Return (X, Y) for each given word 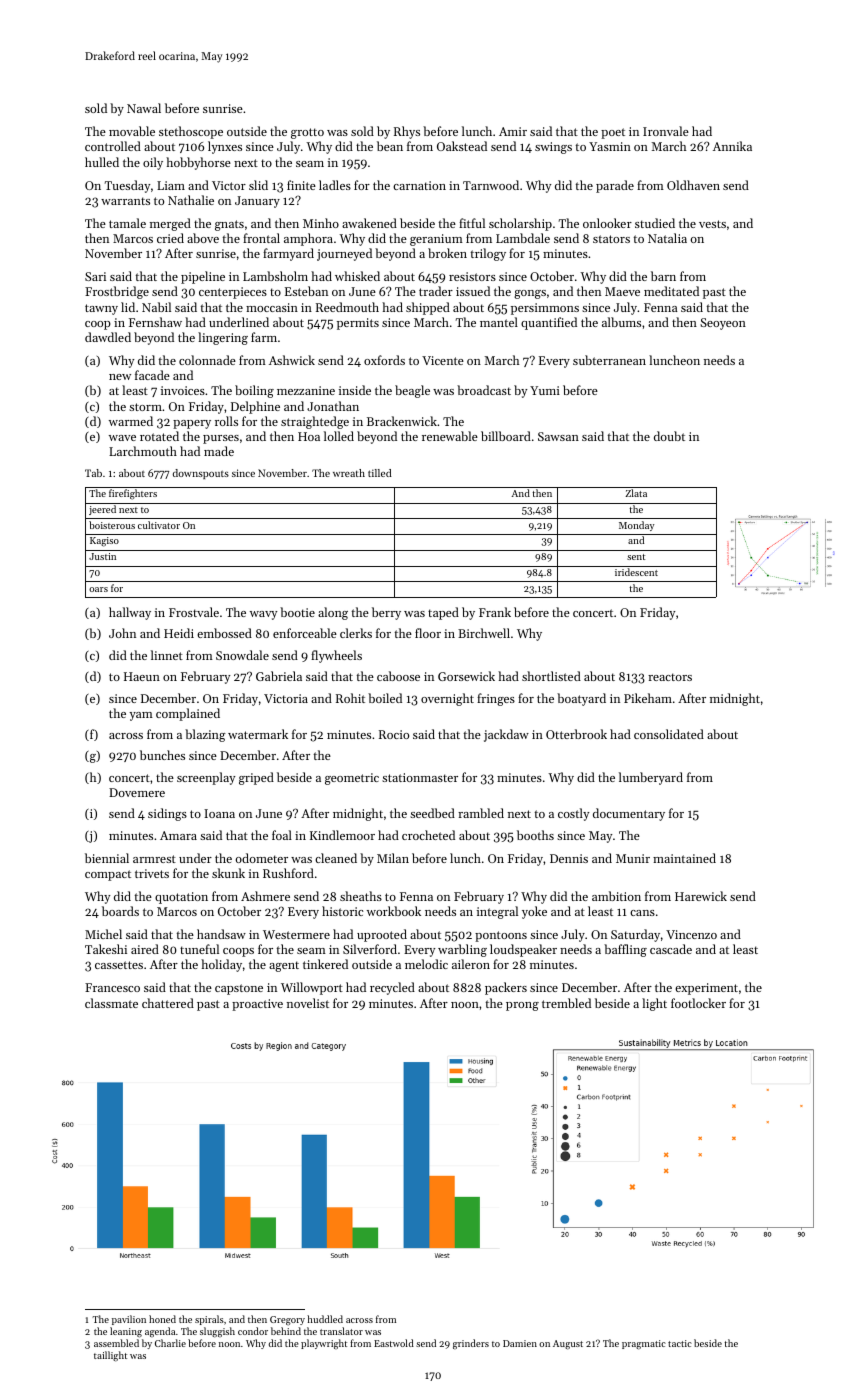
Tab (93, 473)
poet (613, 133)
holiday (221, 965)
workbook (394, 911)
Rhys (407, 132)
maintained (684, 858)
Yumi (545, 390)
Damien (520, 1343)
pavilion (129, 1320)
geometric (352, 779)
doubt (669, 436)
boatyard (581, 699)
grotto (307, 133)
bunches (162, 755)
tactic (680, 1343)
